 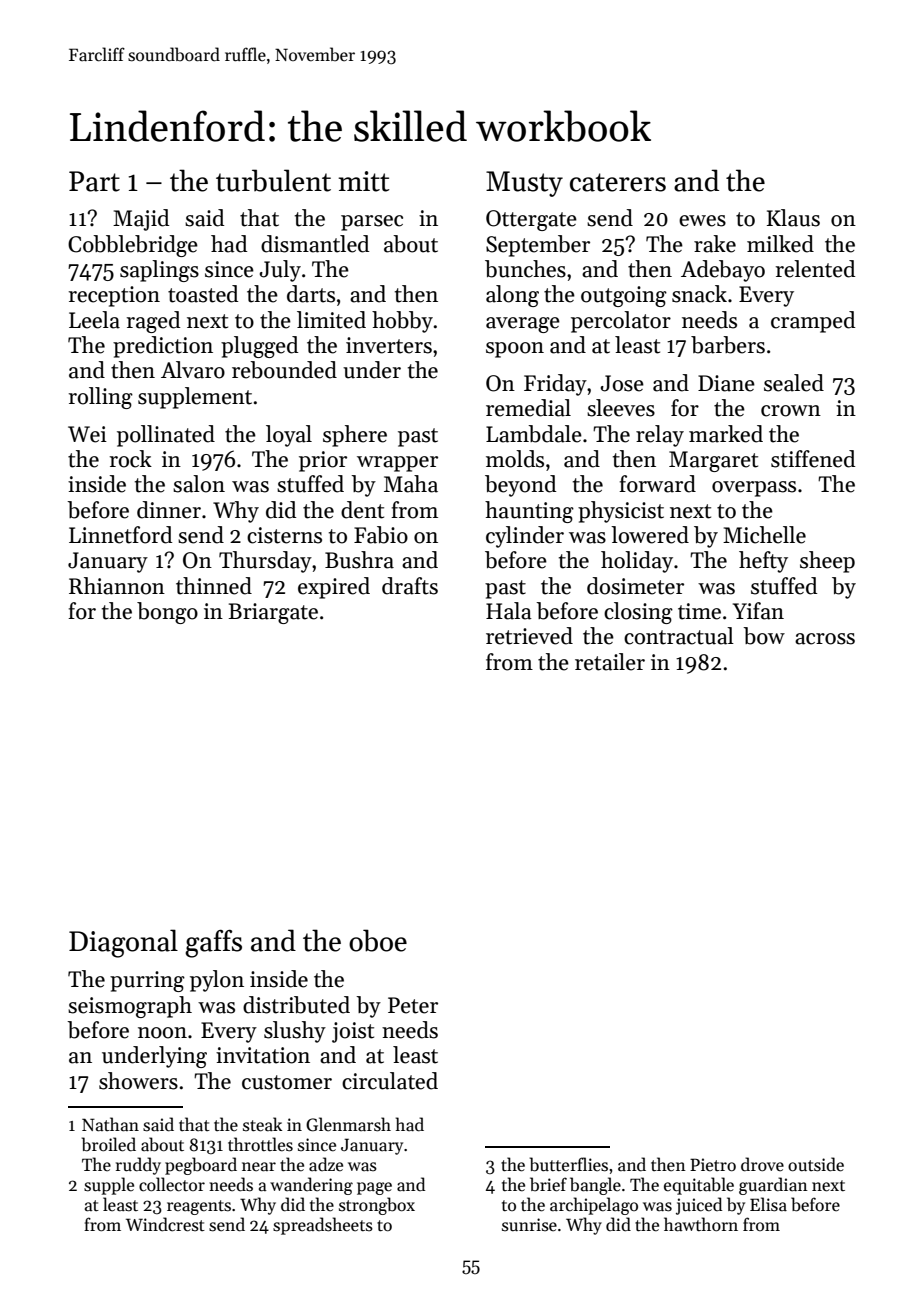 I want to click on Windcrest, so click(x=165, y=1224).
